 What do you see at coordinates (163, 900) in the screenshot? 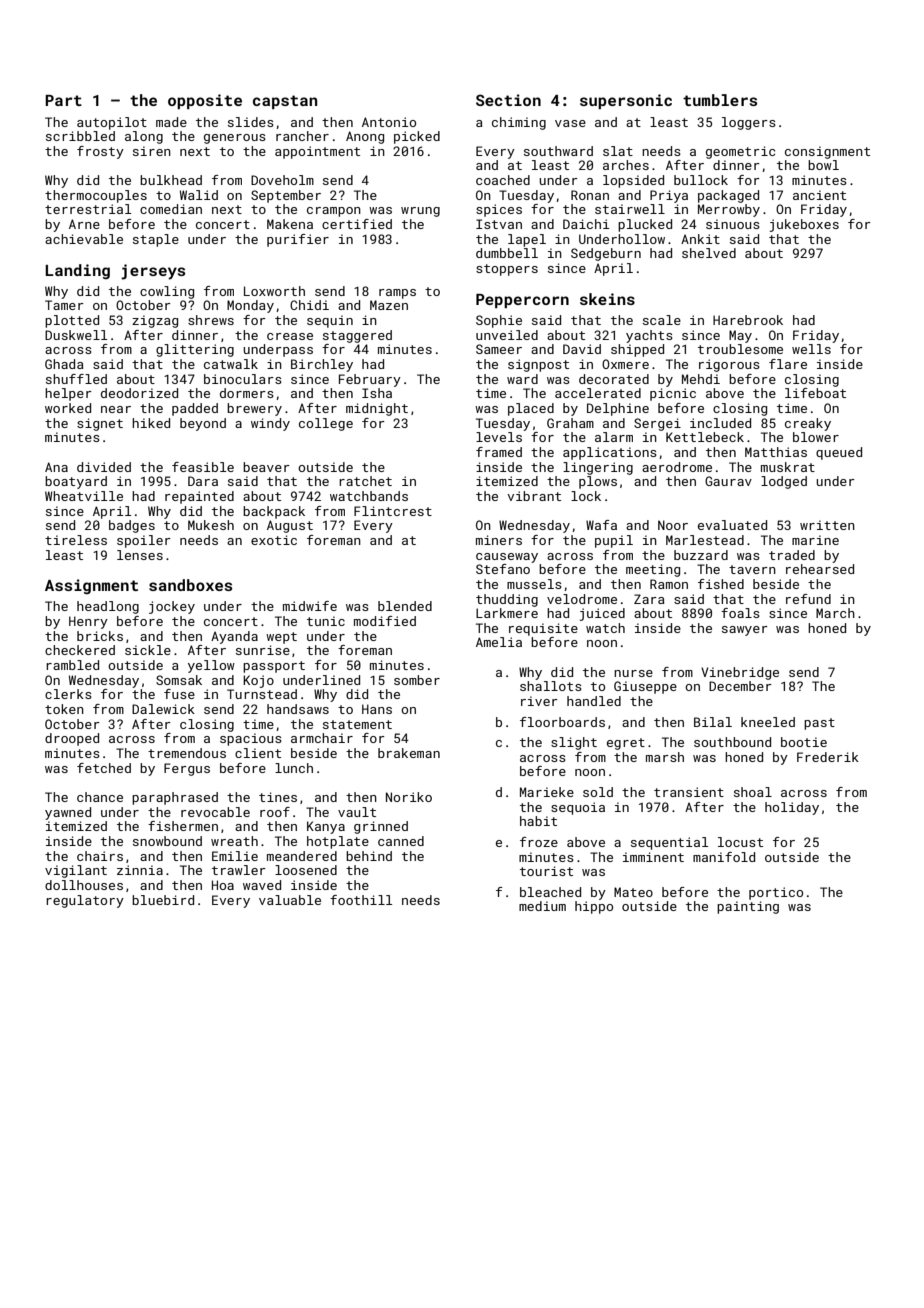
I see `bluebird` at bounding box center [163, 900].
